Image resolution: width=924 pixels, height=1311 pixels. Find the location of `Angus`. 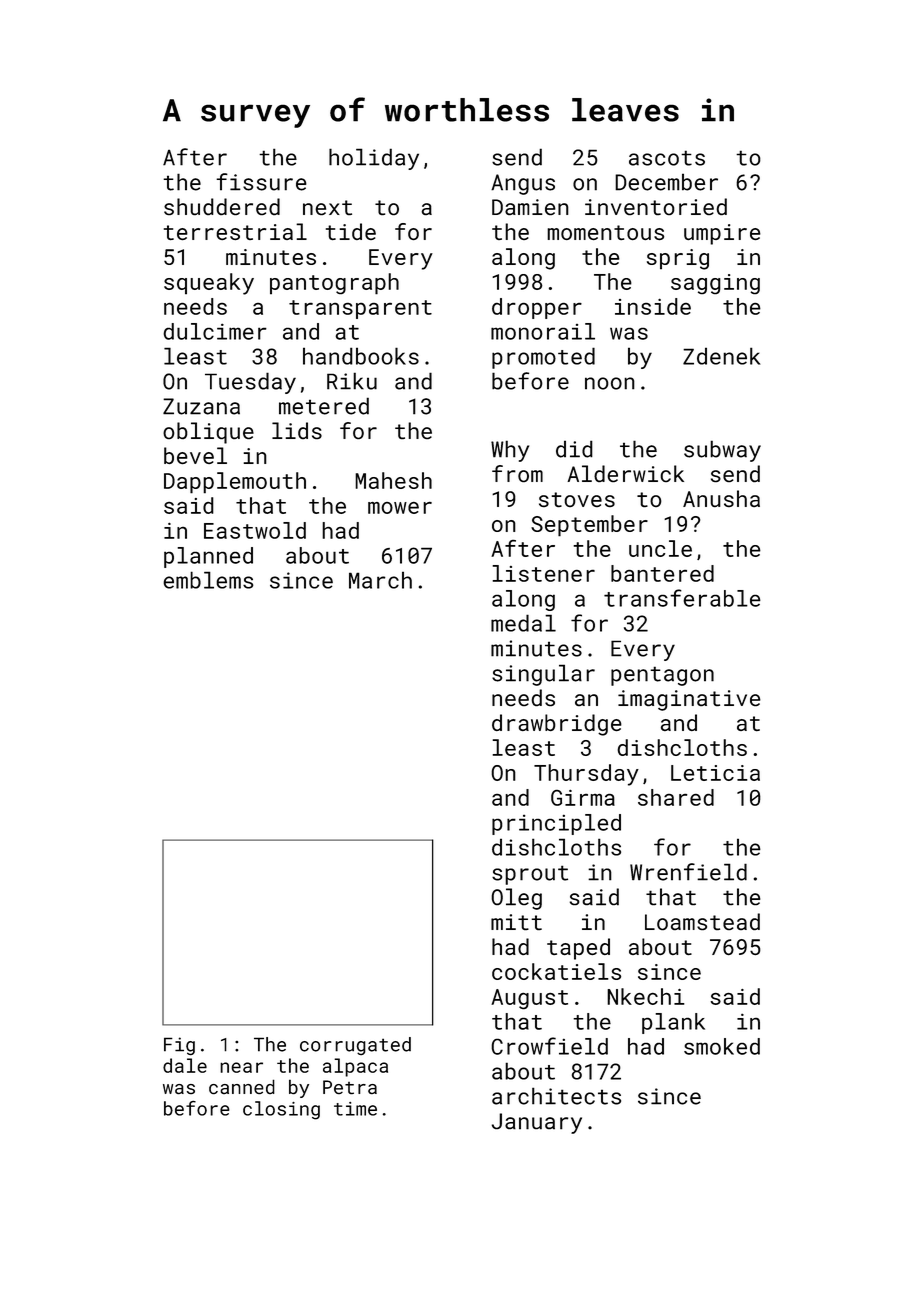

Angus is located at coordinates (523, 184).
